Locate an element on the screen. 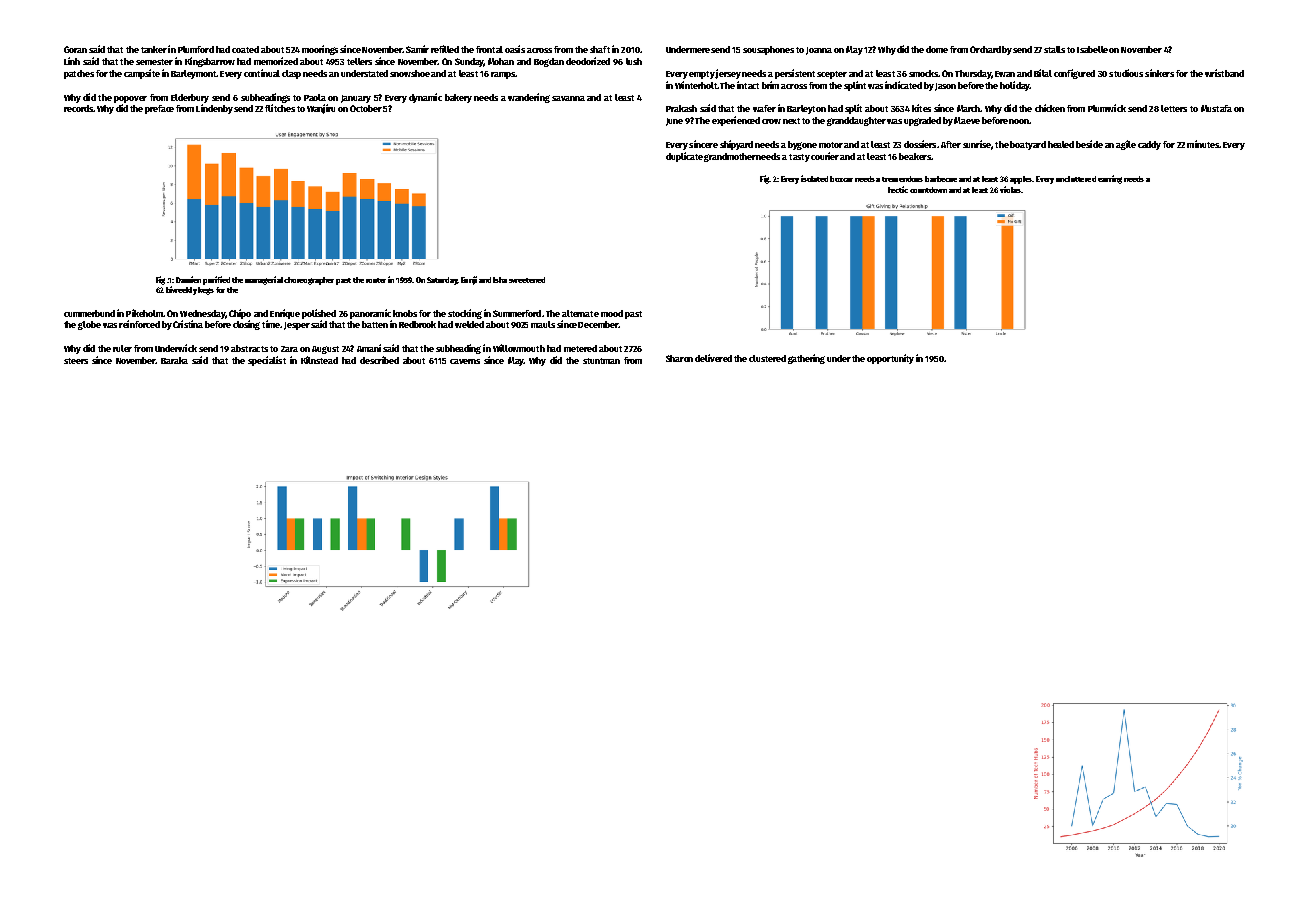 This screenshot has height=924, width=1308. upgraded is located at coordinates (922, 121).
